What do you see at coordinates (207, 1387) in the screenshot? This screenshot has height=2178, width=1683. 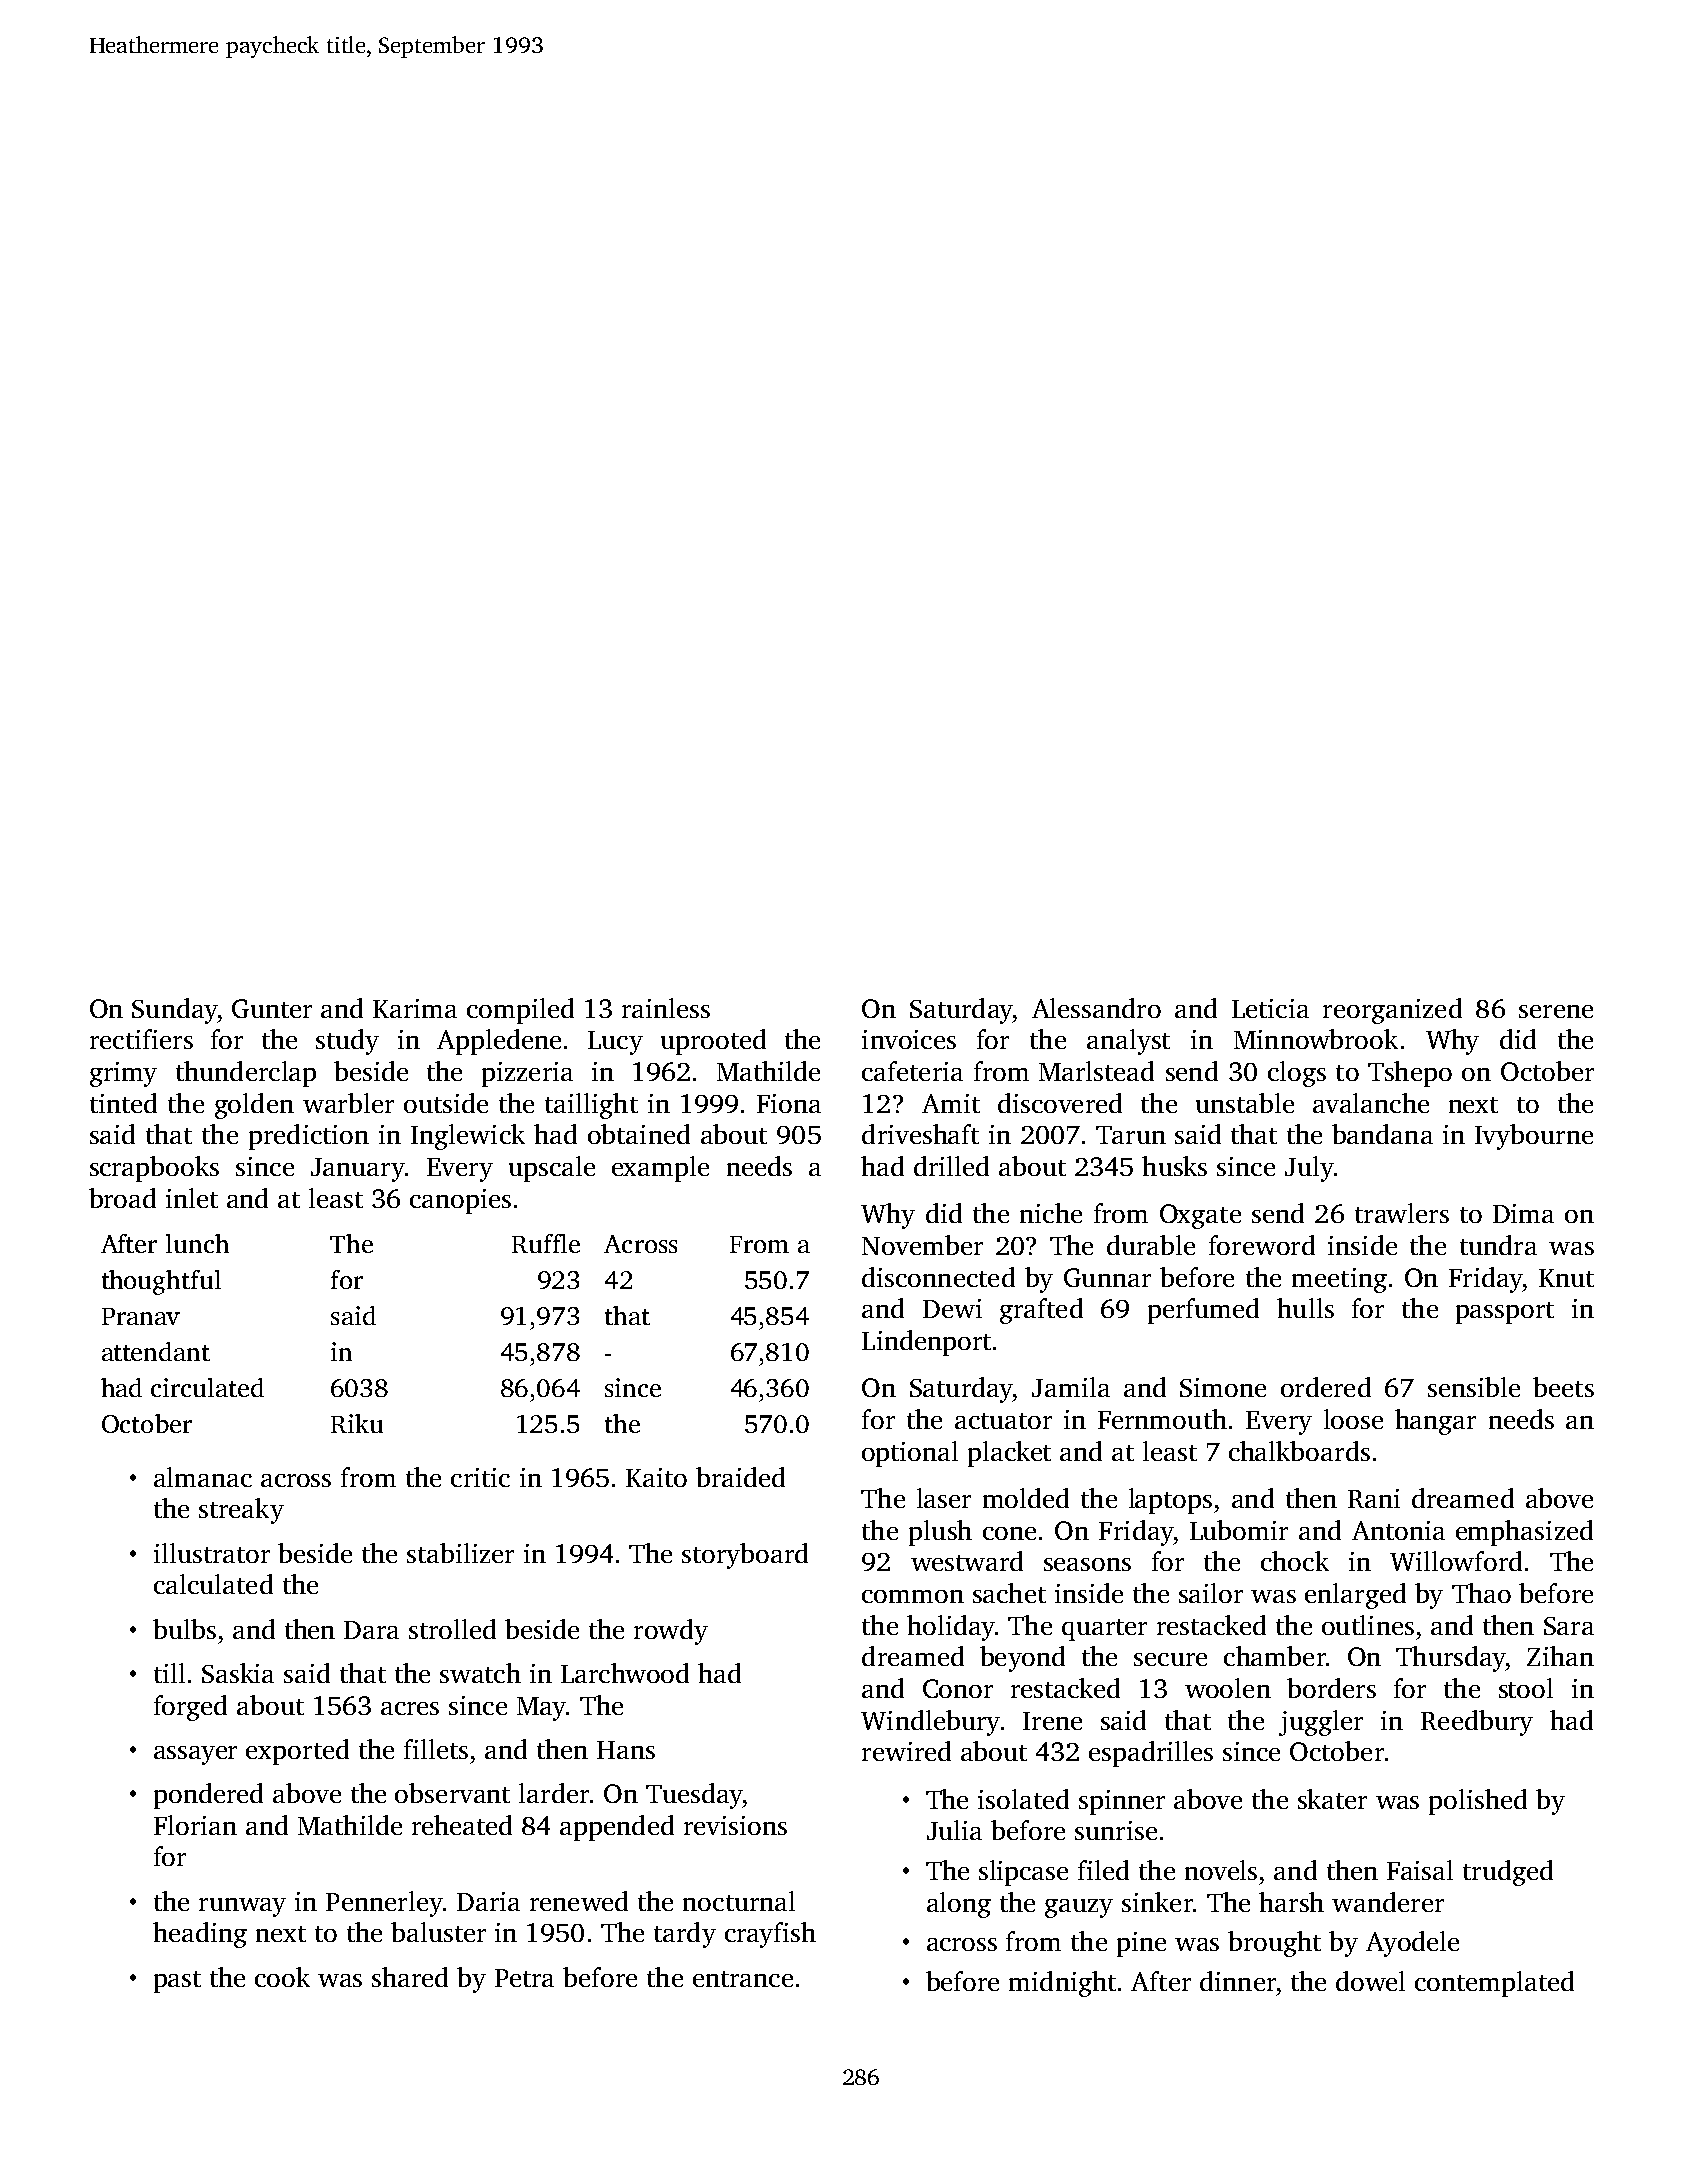 I see `circulated` at bounding box center [207, 1387].
